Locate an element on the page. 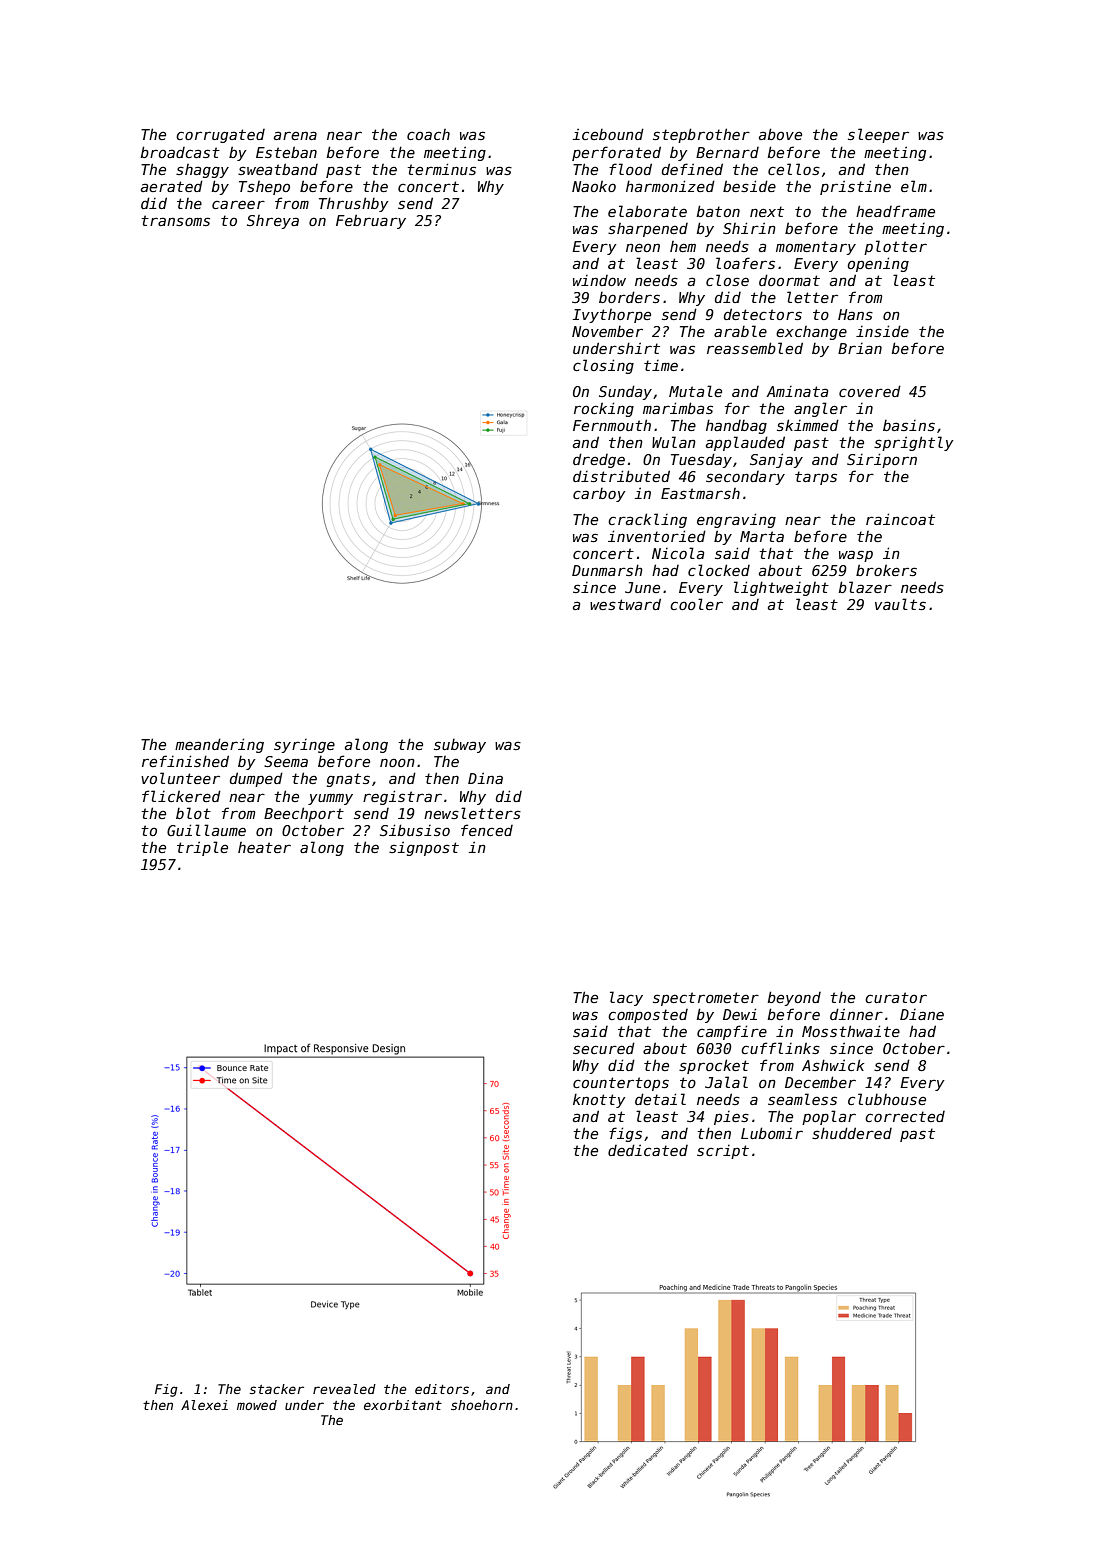  sleeper is located at coordinates (878, 135).
